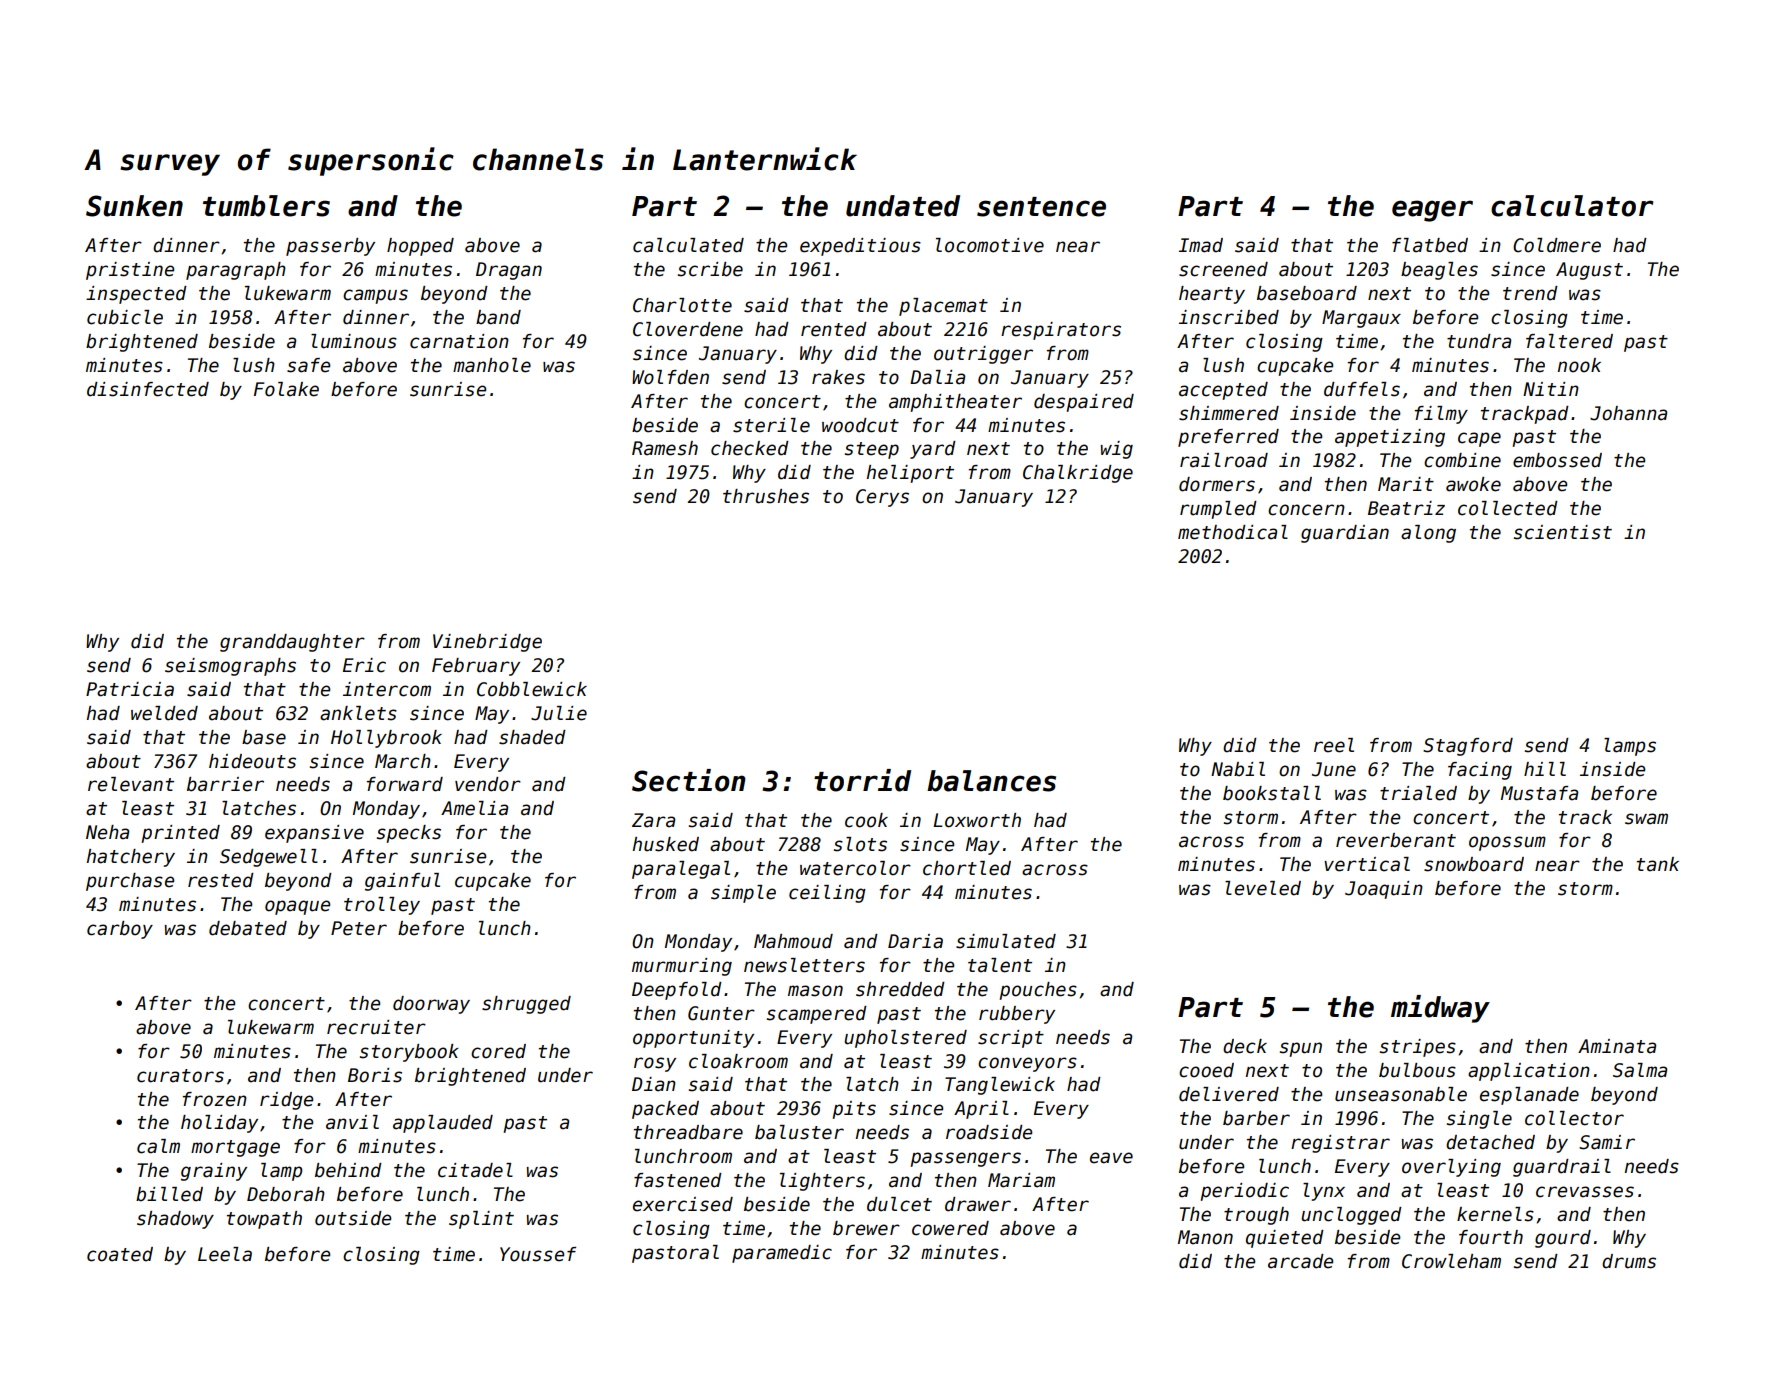  I want to click on pristine, so click(130, 271).
